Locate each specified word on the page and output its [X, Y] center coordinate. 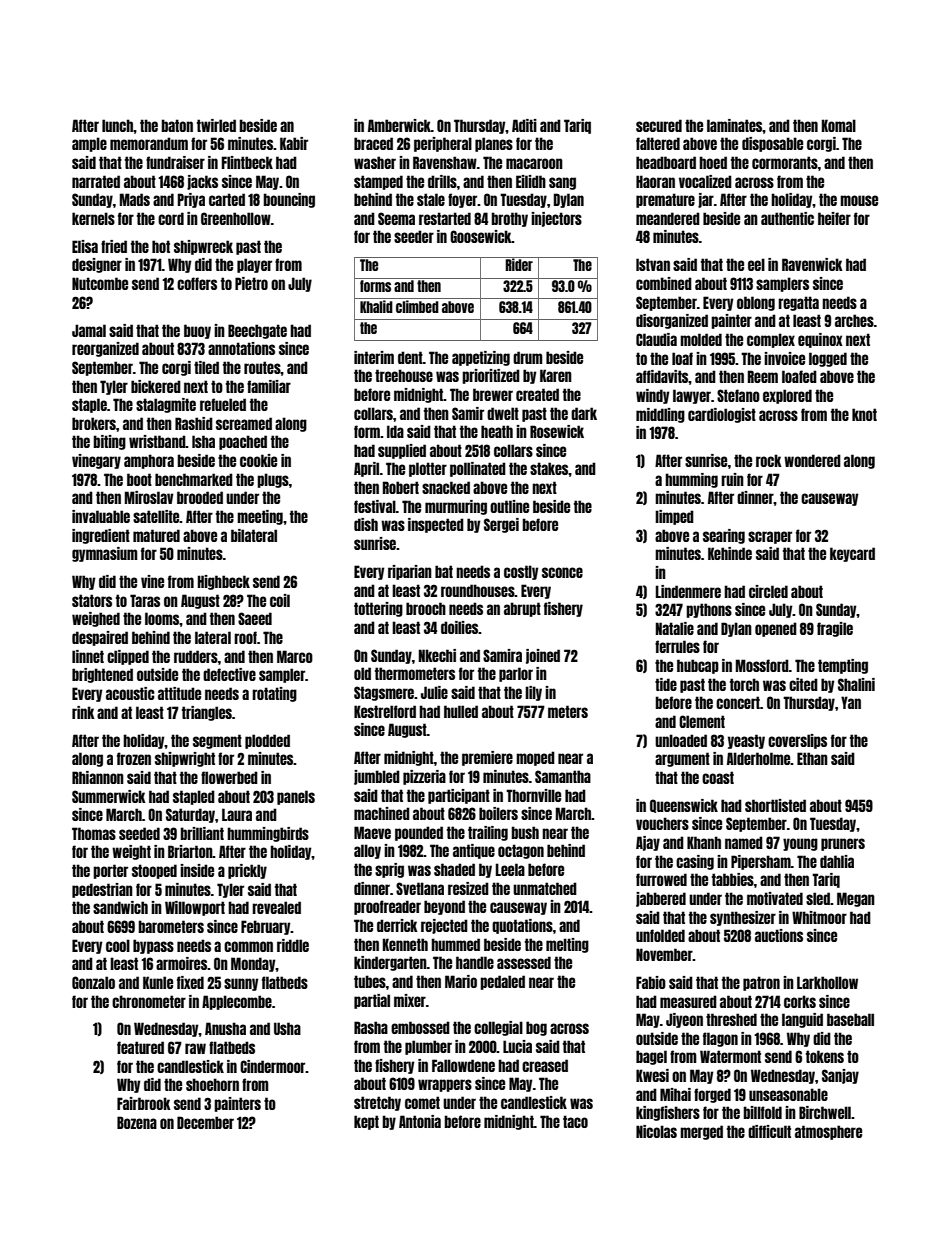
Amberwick [399, 125]
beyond [444, 907]
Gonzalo [93, 982]
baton [177, 125]
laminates [735, 125]
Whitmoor [819, 917]
